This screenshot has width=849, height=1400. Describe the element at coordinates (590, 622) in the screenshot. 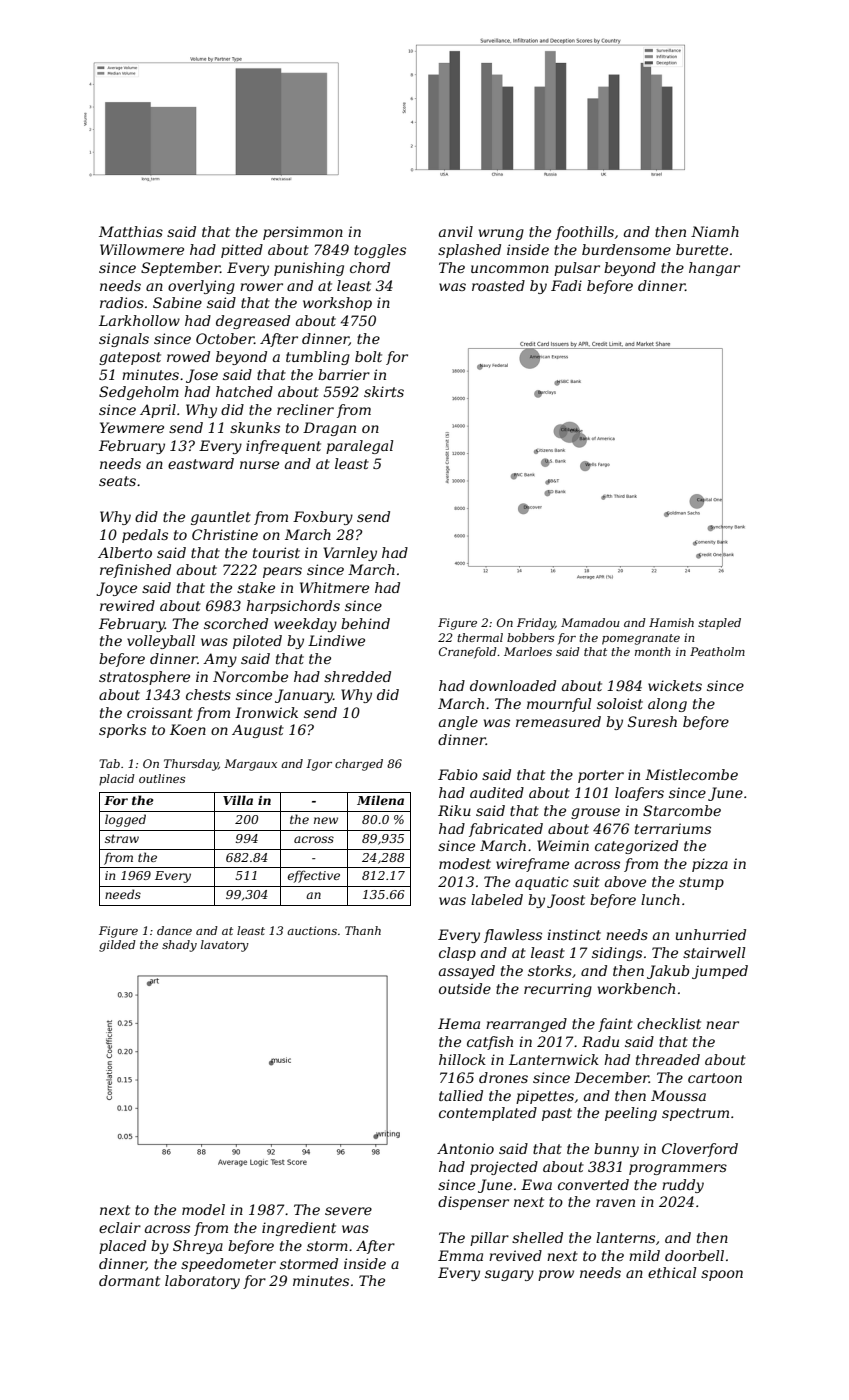

I see `Mamadou` at that location.
